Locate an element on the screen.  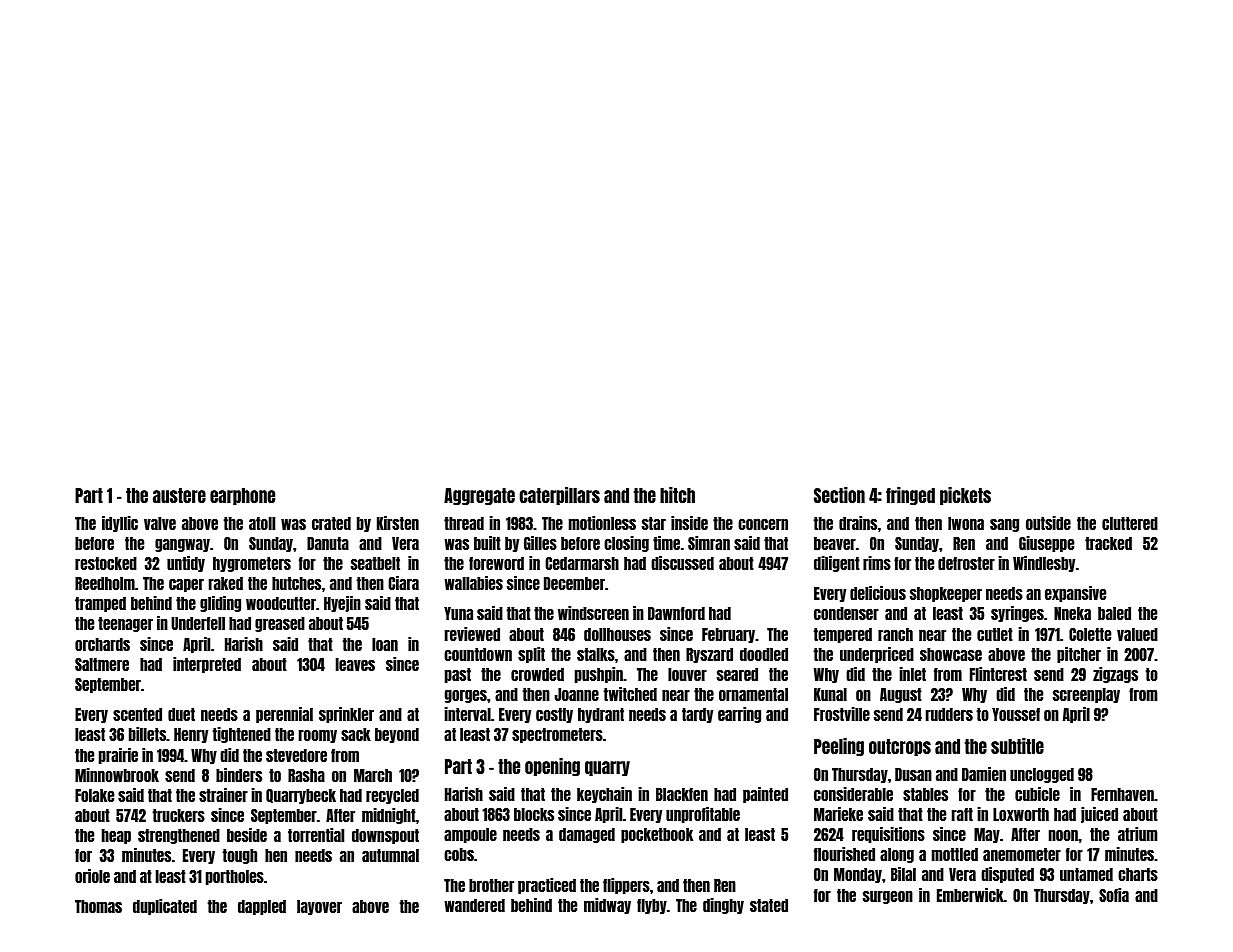
Hyejin is located at coordinates (342, 604).
